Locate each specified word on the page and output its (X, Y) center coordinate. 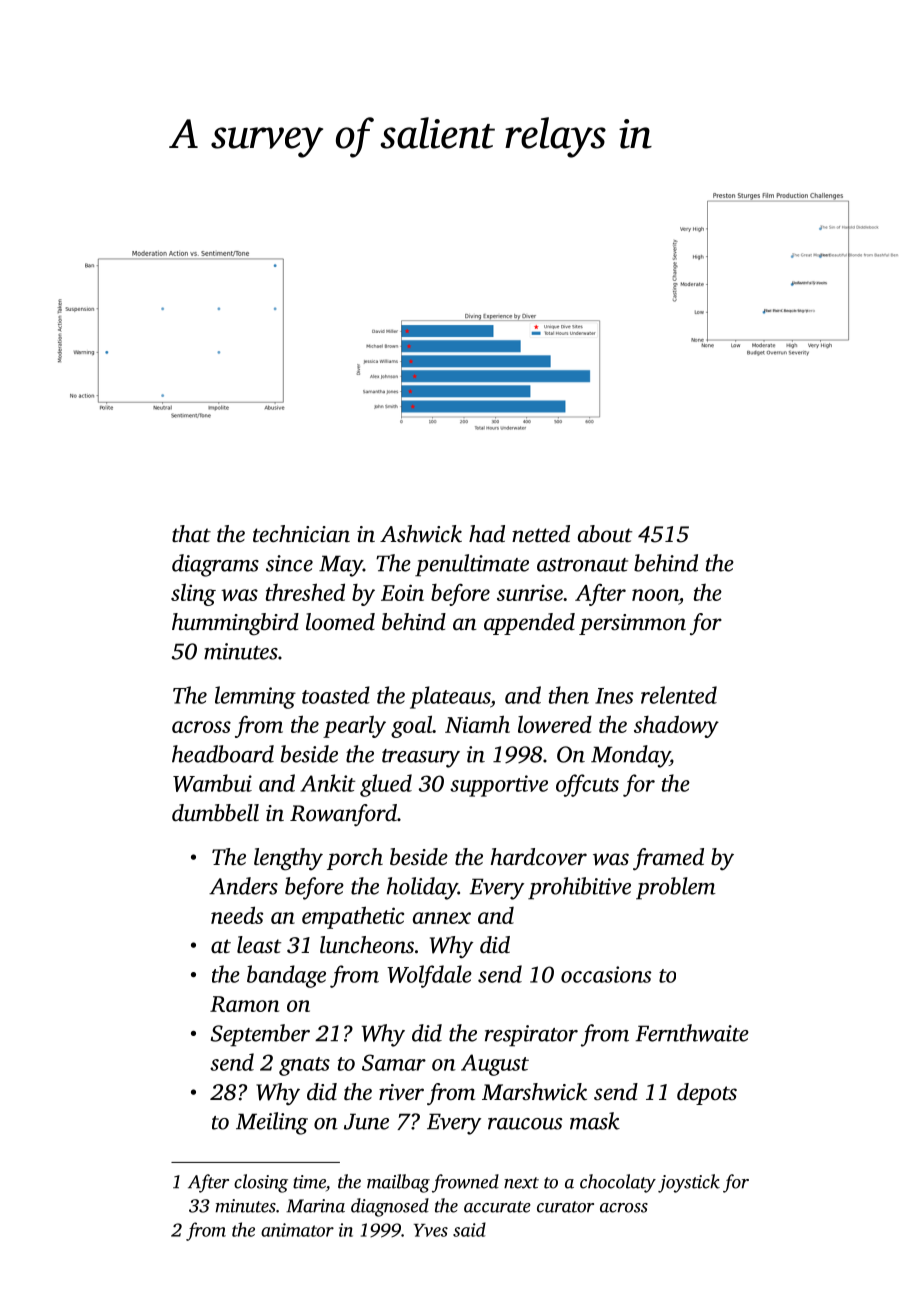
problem (676, 888)
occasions (606, 974)
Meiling (272, 1123)
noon (655, 595)
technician (301, 534)
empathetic (353, 917)
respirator (531, 1036)
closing (261, 1183)
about (605, 534)
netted (541, 534)
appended (529, 624)
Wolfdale (429, 976)
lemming (255, 697)
